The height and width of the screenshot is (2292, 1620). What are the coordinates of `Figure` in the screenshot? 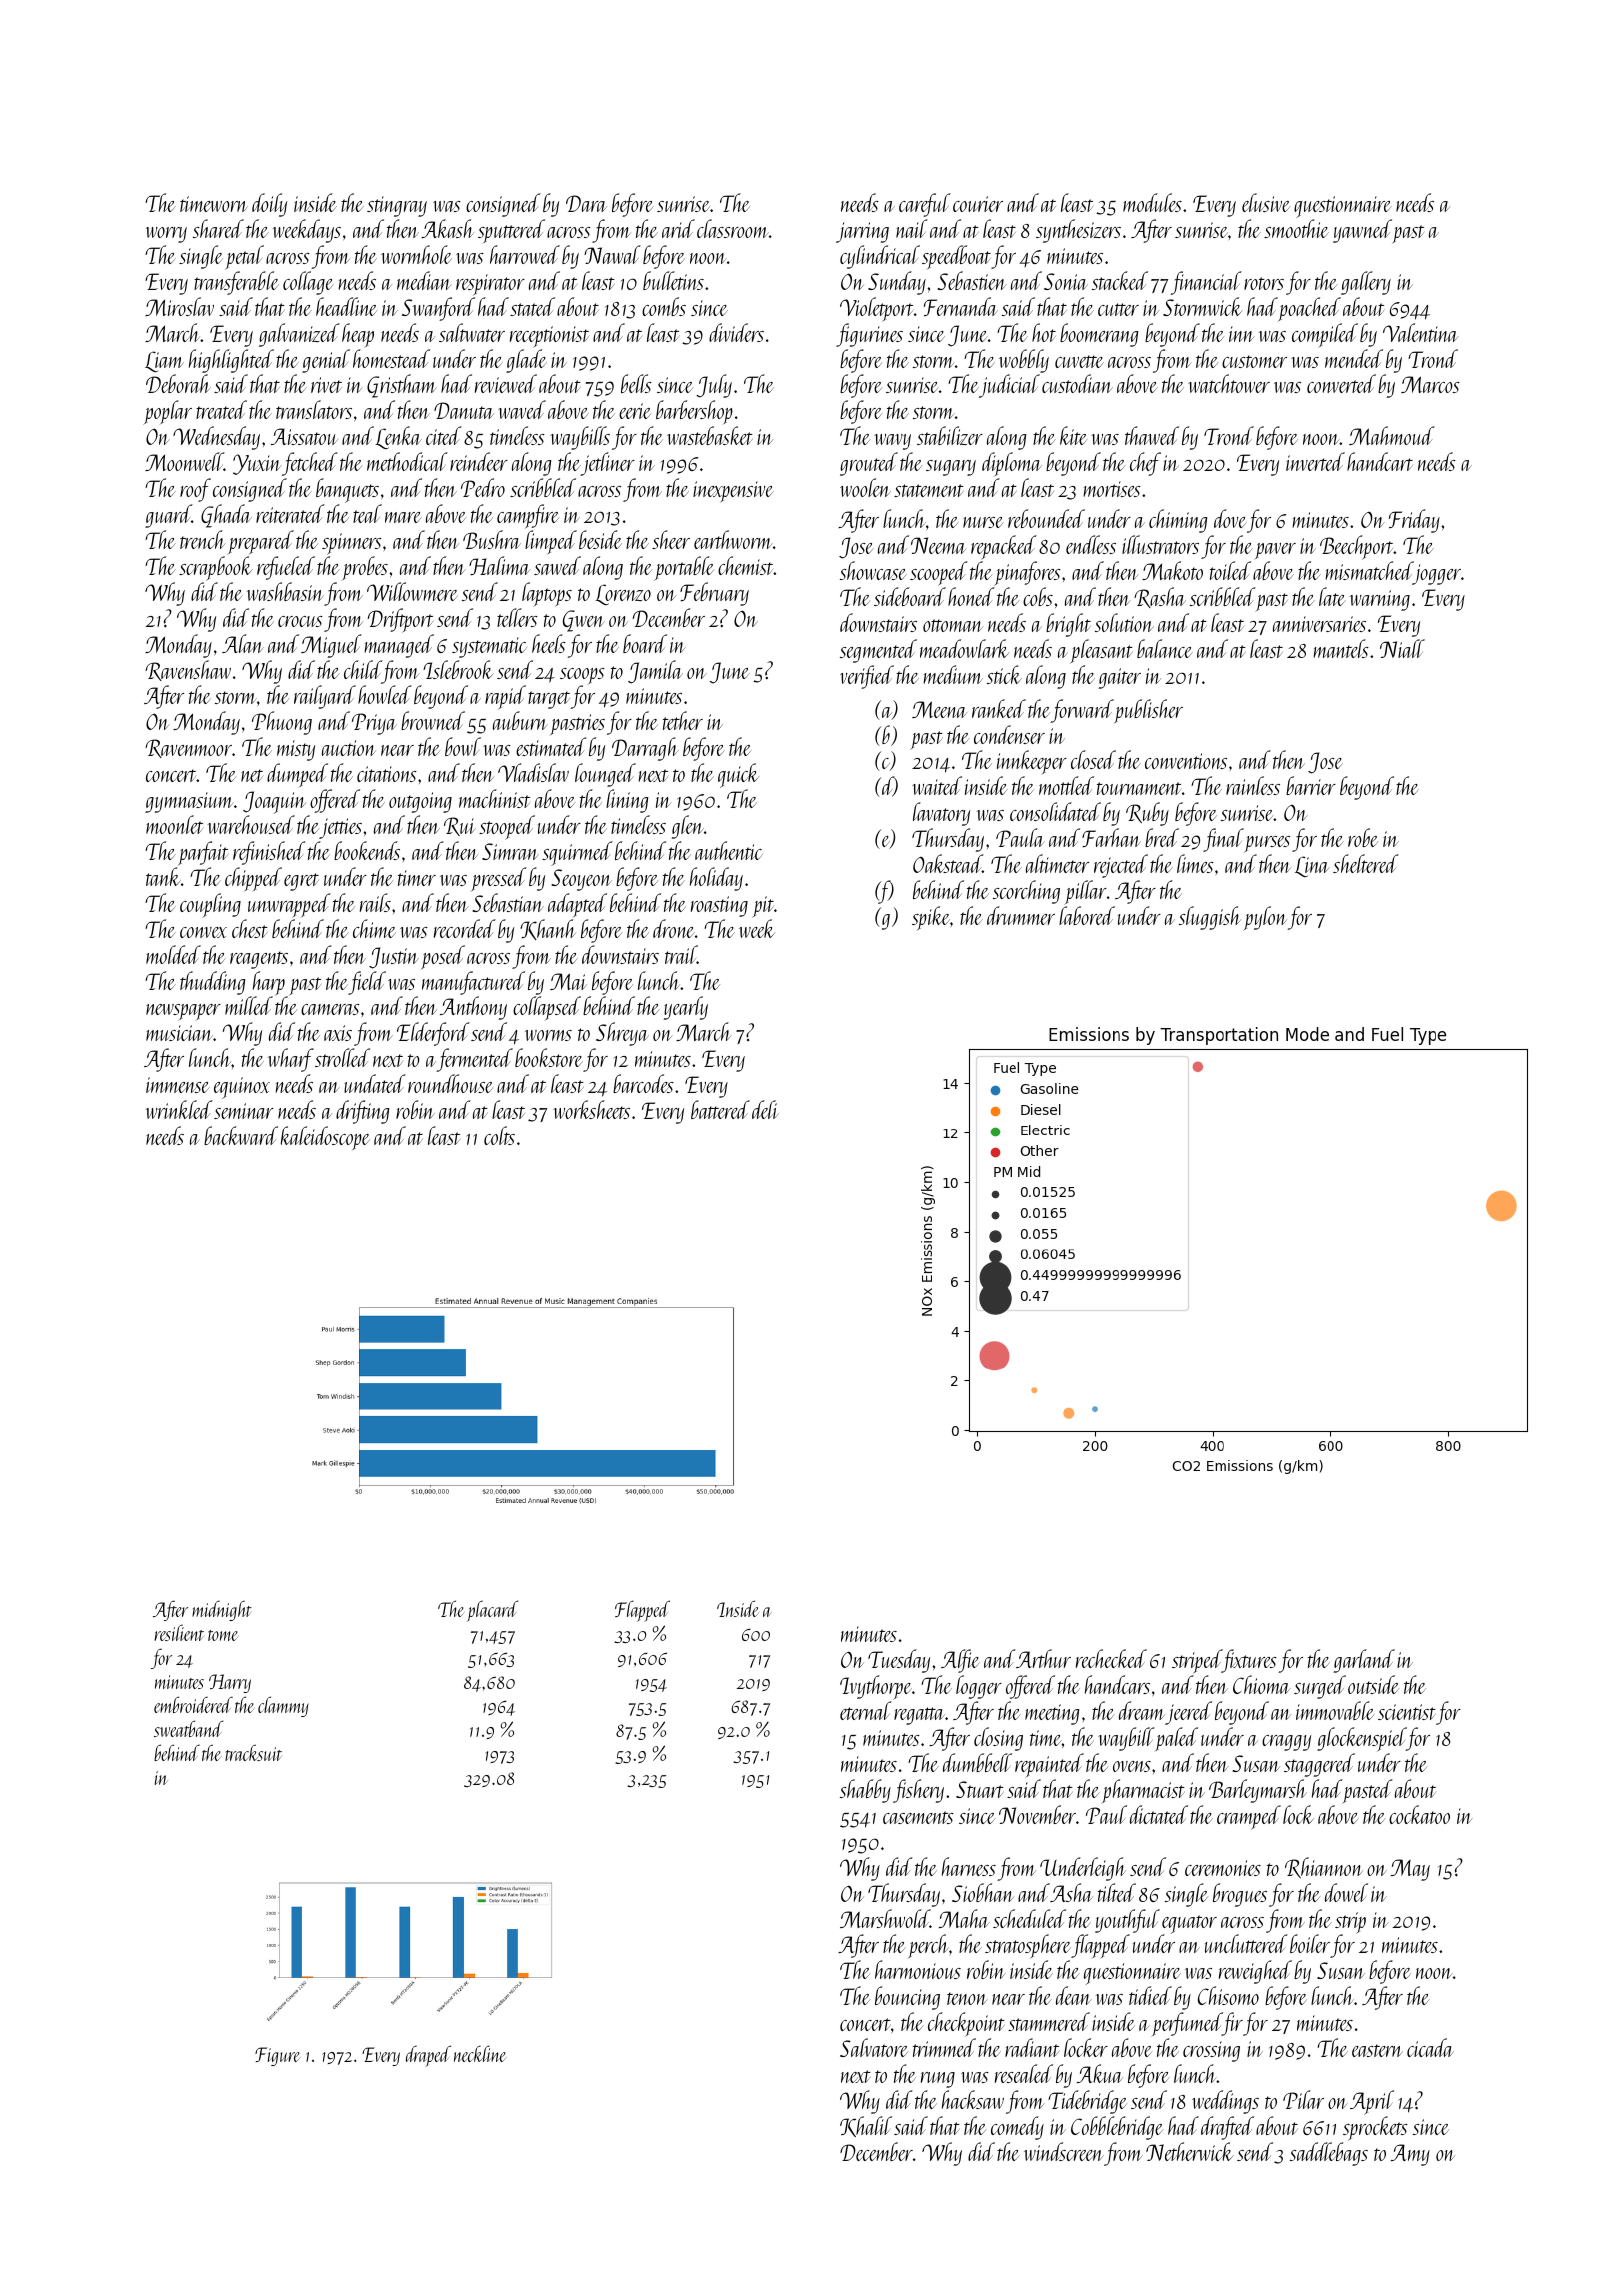 It's located at (277, 2056).
